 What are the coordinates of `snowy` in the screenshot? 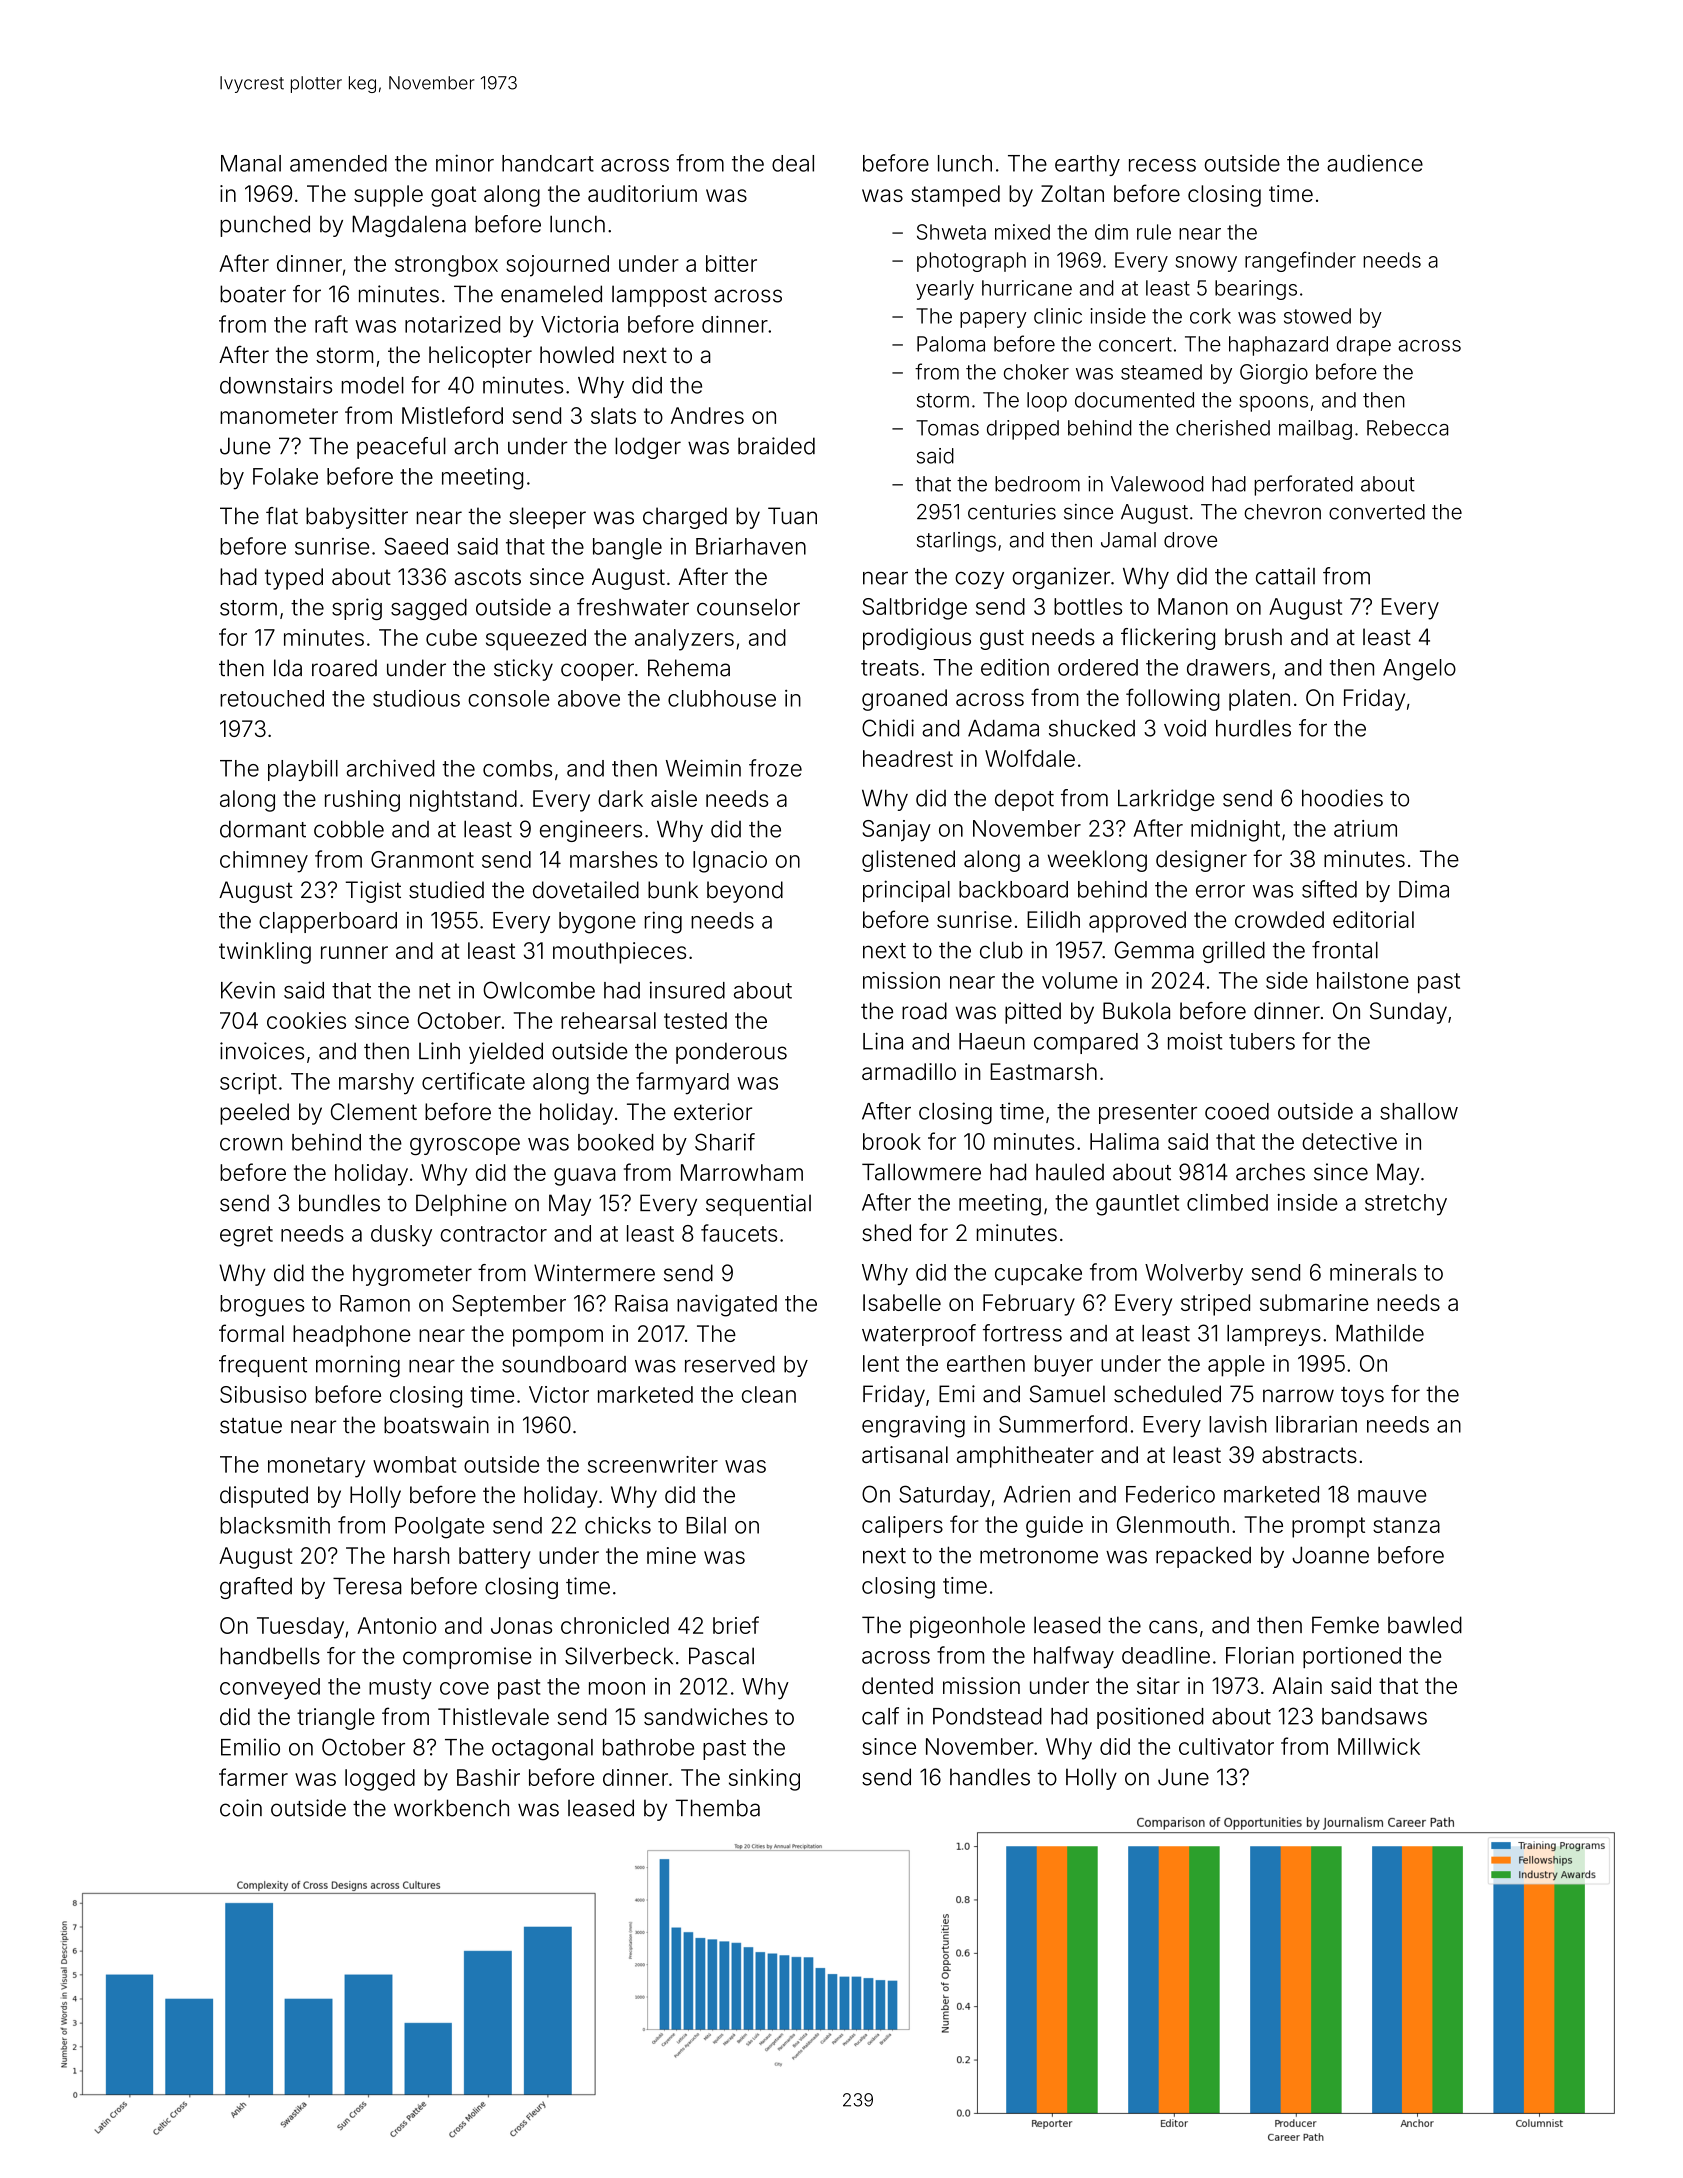 It's located at (1206, 264).
